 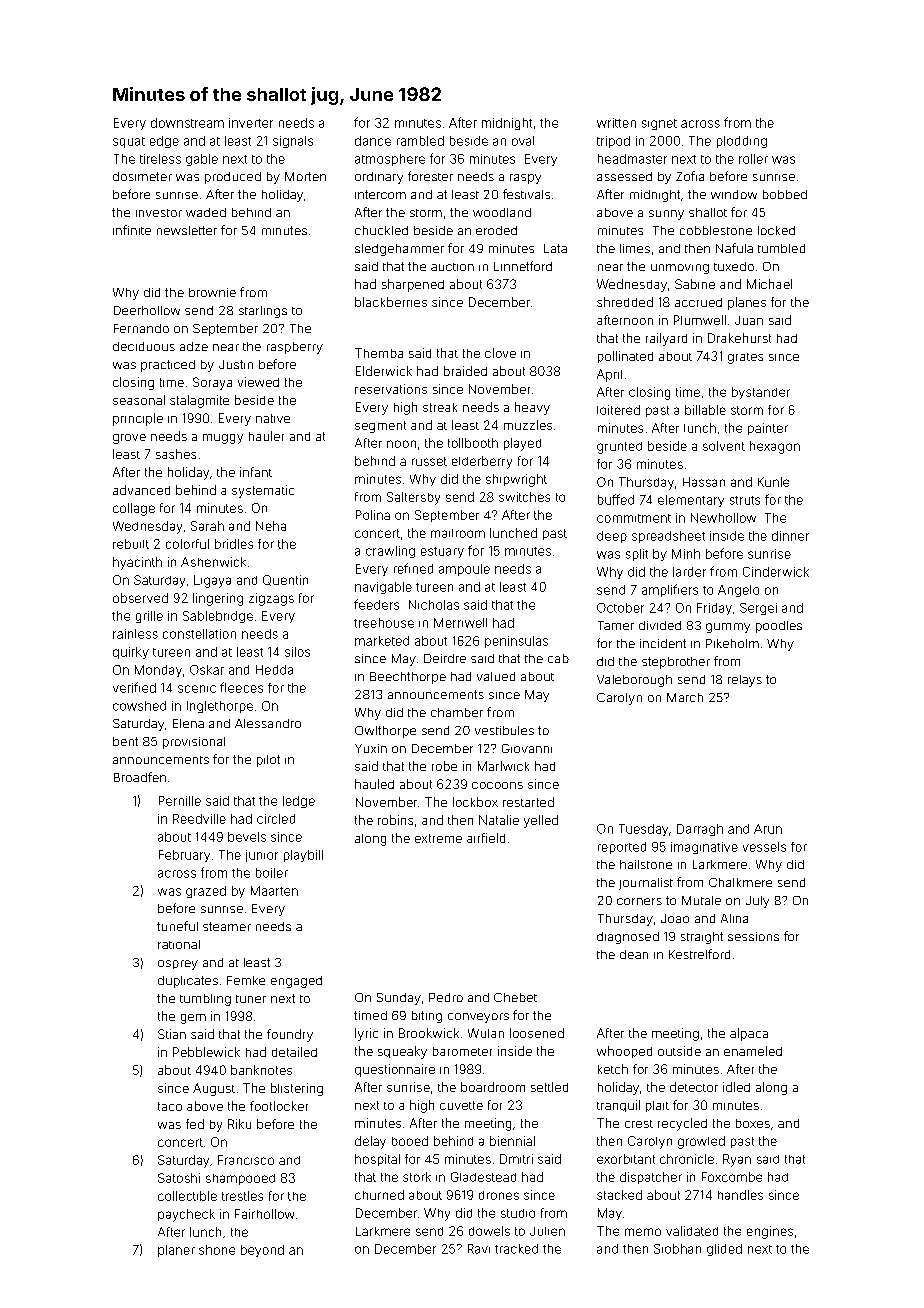 I want to click on Fernando, so click(x=141, y=328).
